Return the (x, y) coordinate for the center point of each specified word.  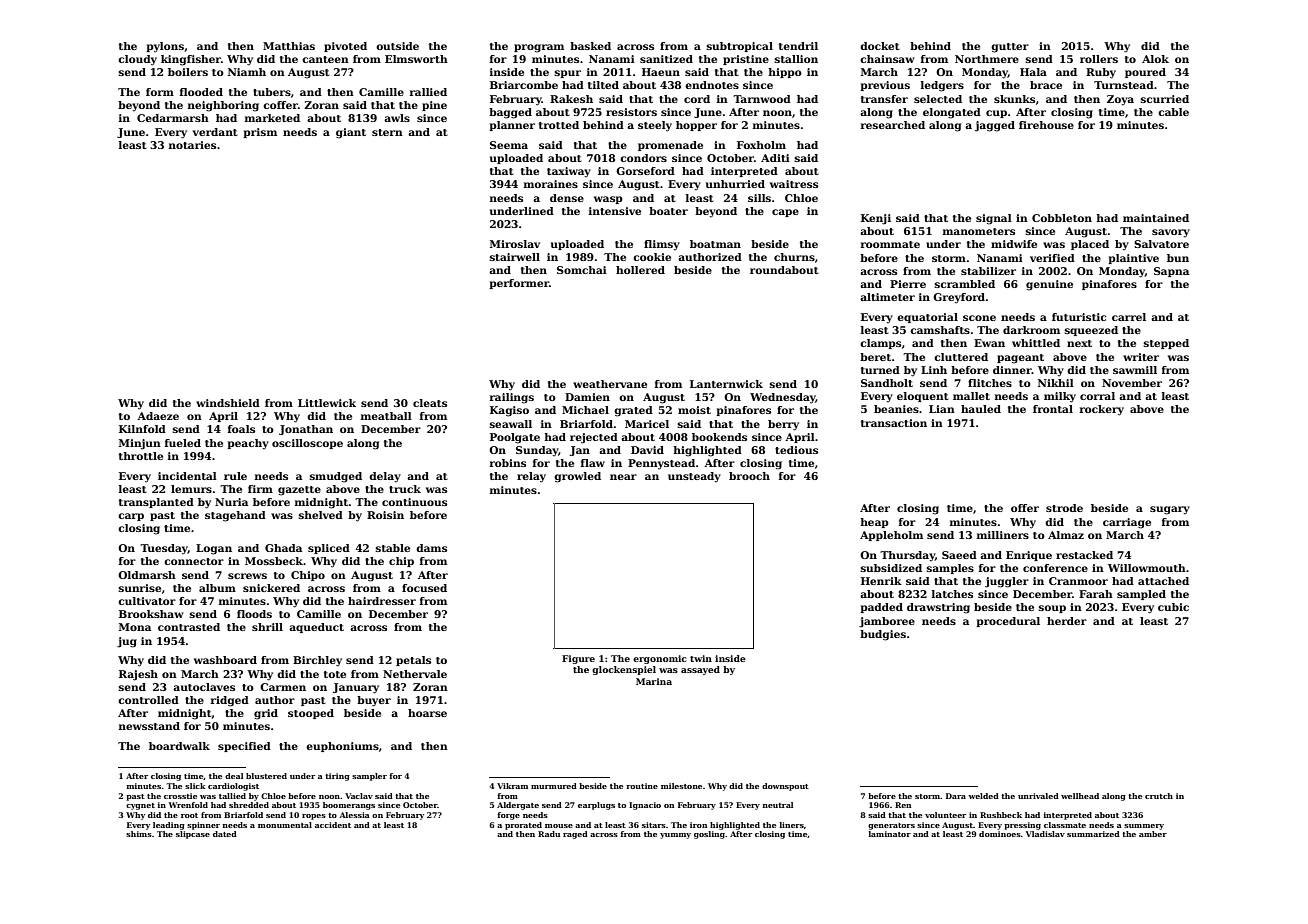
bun (1178, 258)
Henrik (881, 581)
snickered (271, 588)
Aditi (775, 158)
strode (1064, 508)
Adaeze (158, 416)
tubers (272, 92)
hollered (640, 270)
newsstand (149, 726)
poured (1145, 73)
